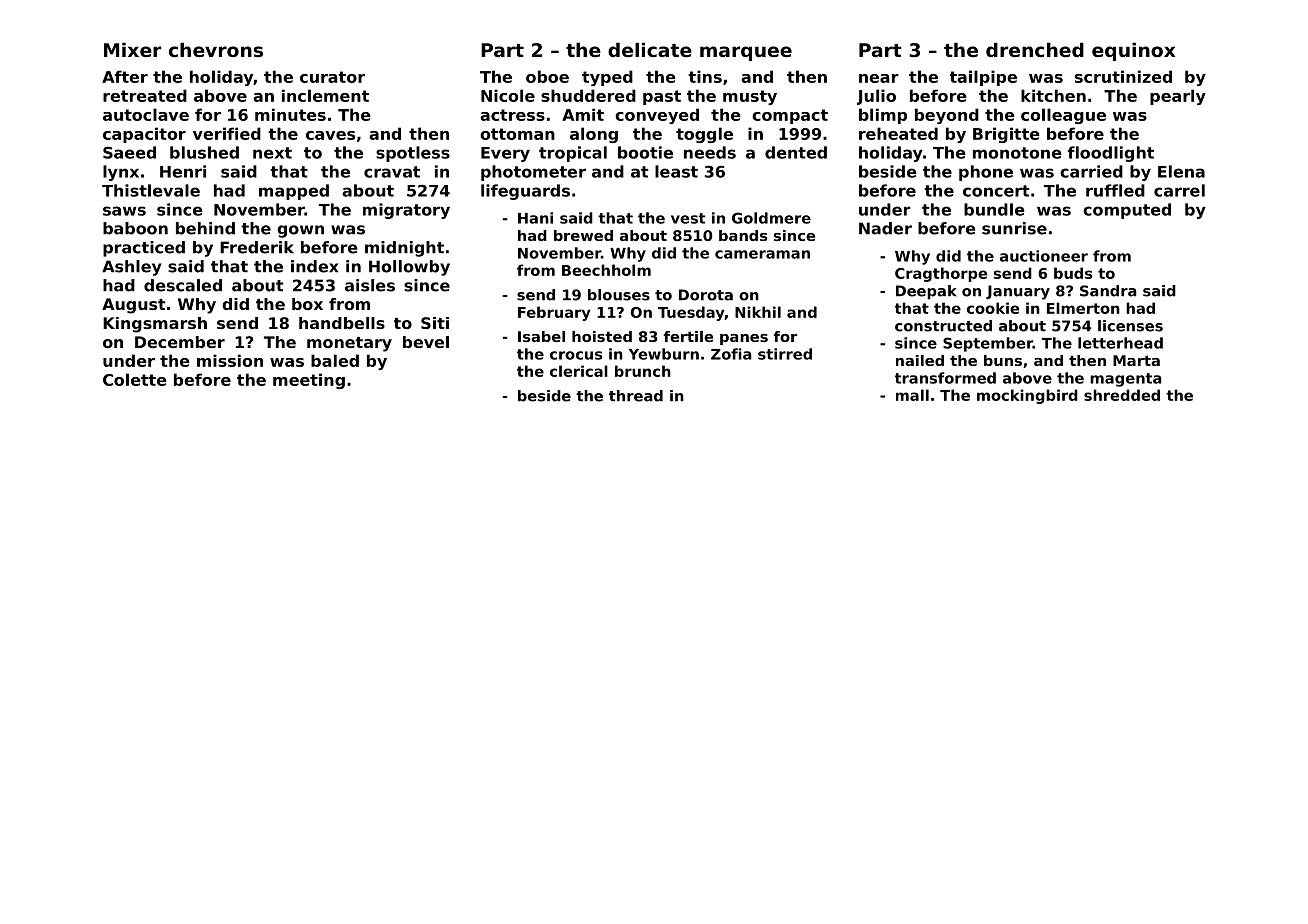 Image resolution: width=1308 pixels, height=924 pixels. Describe the element at coordinates (409, 268) in the screenshot. I see `Hollowby` at that location.
